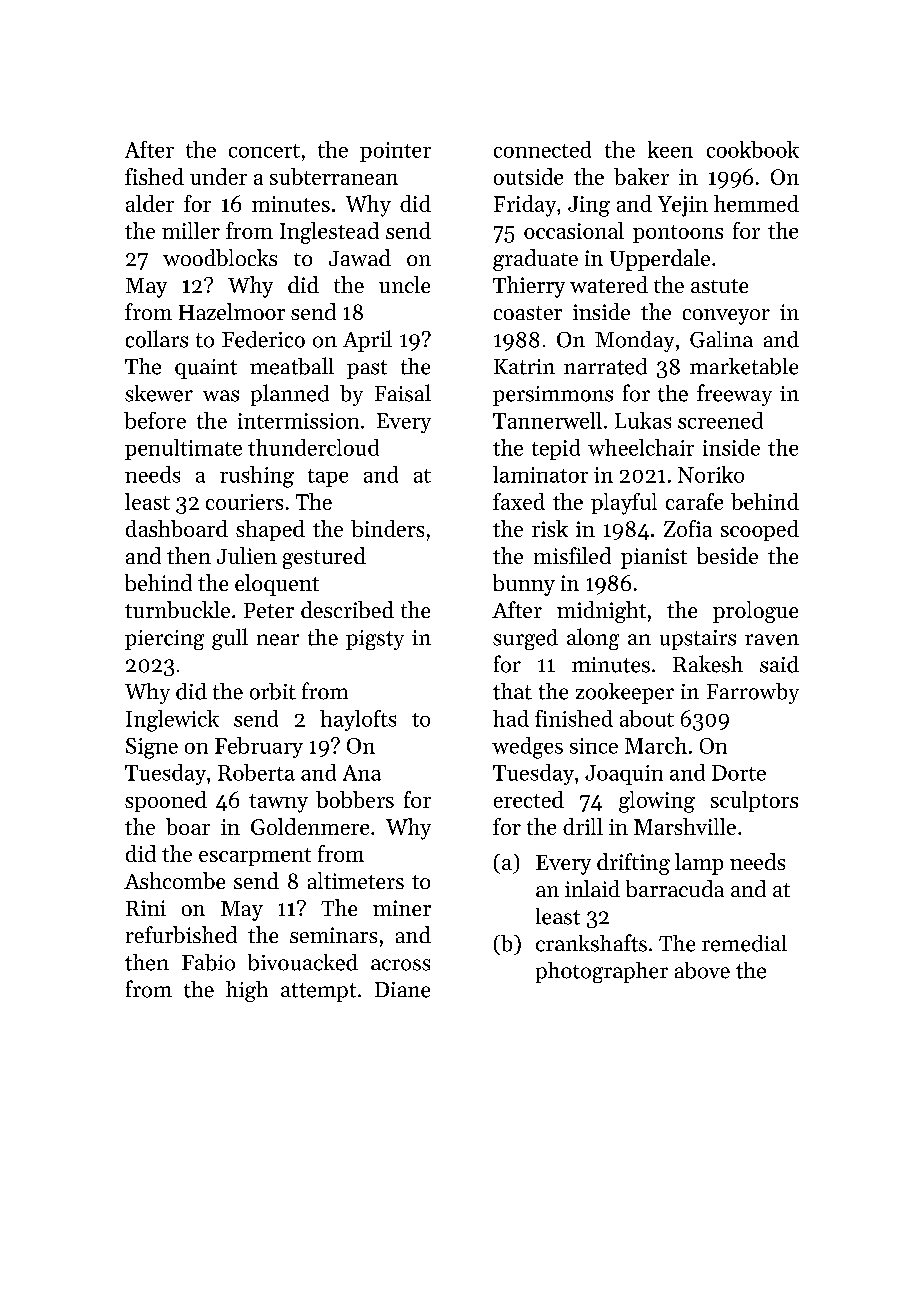  Describe the element at coordinates (527, 748) in the page. I see `wedges` at that location.
